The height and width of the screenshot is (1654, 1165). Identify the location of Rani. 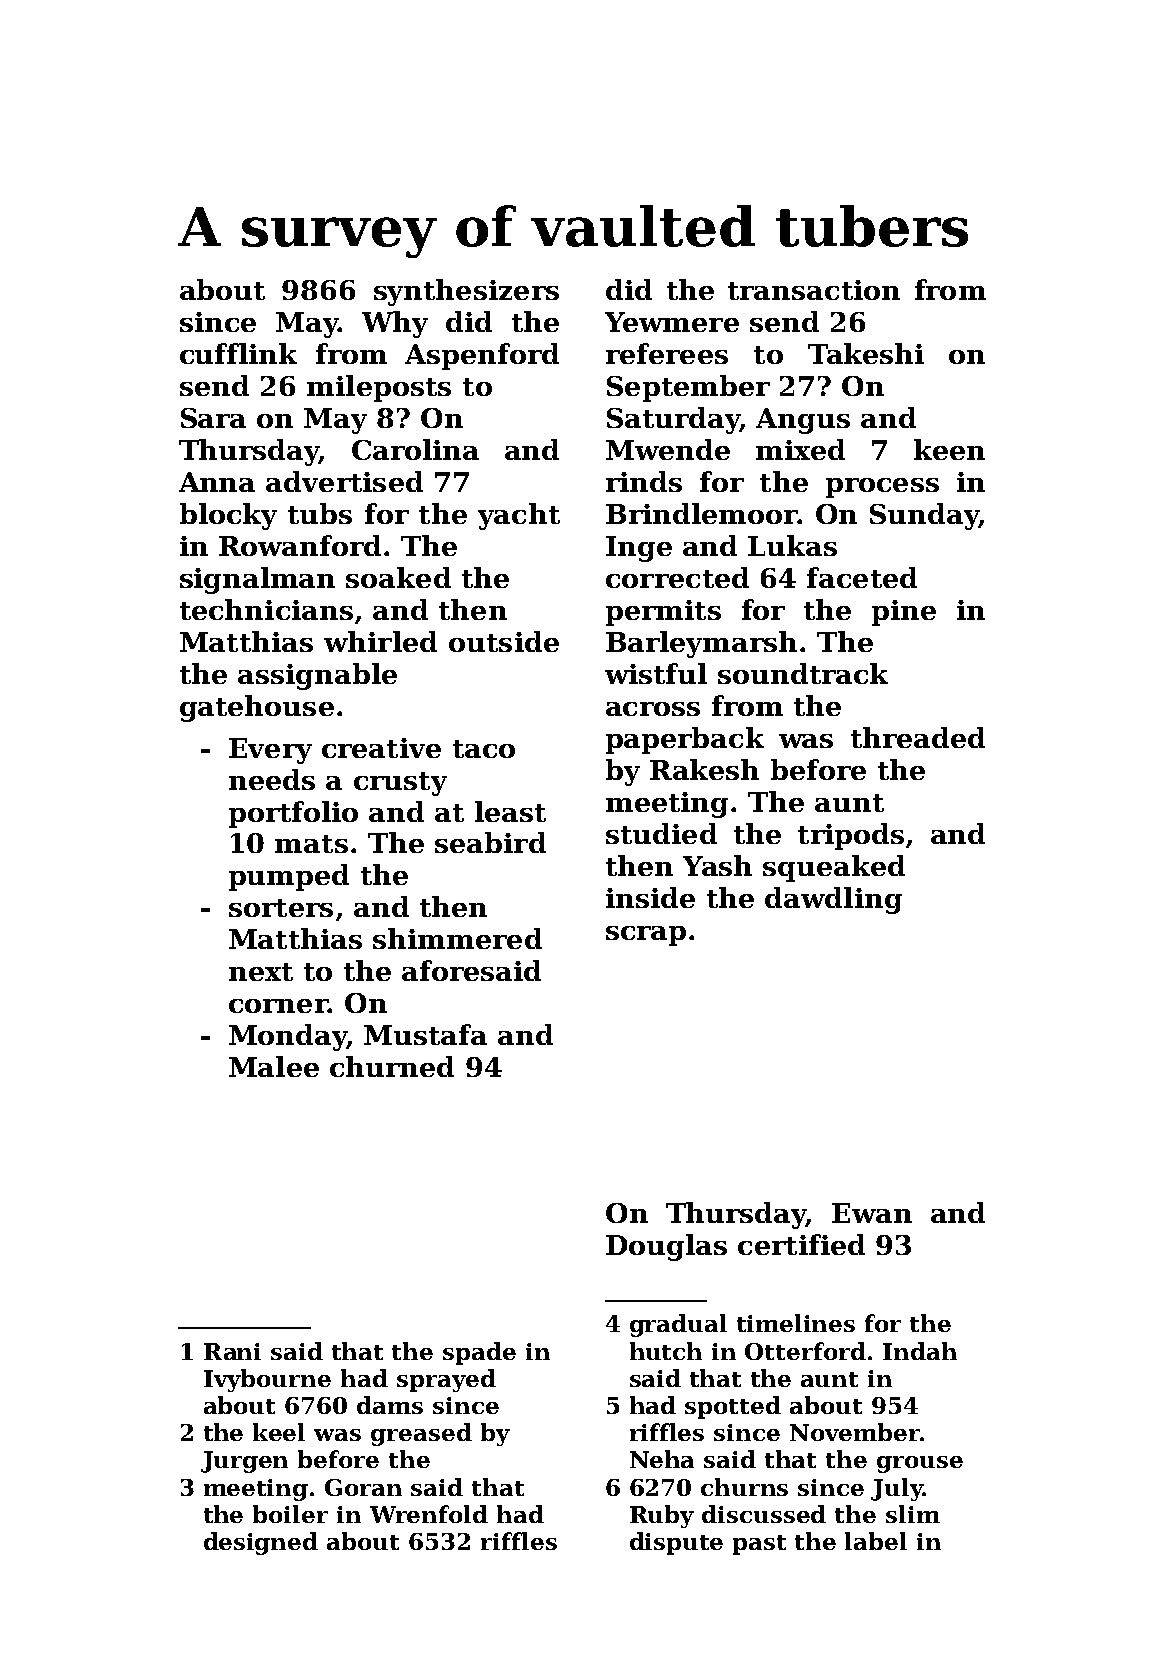
(232, 1351).
